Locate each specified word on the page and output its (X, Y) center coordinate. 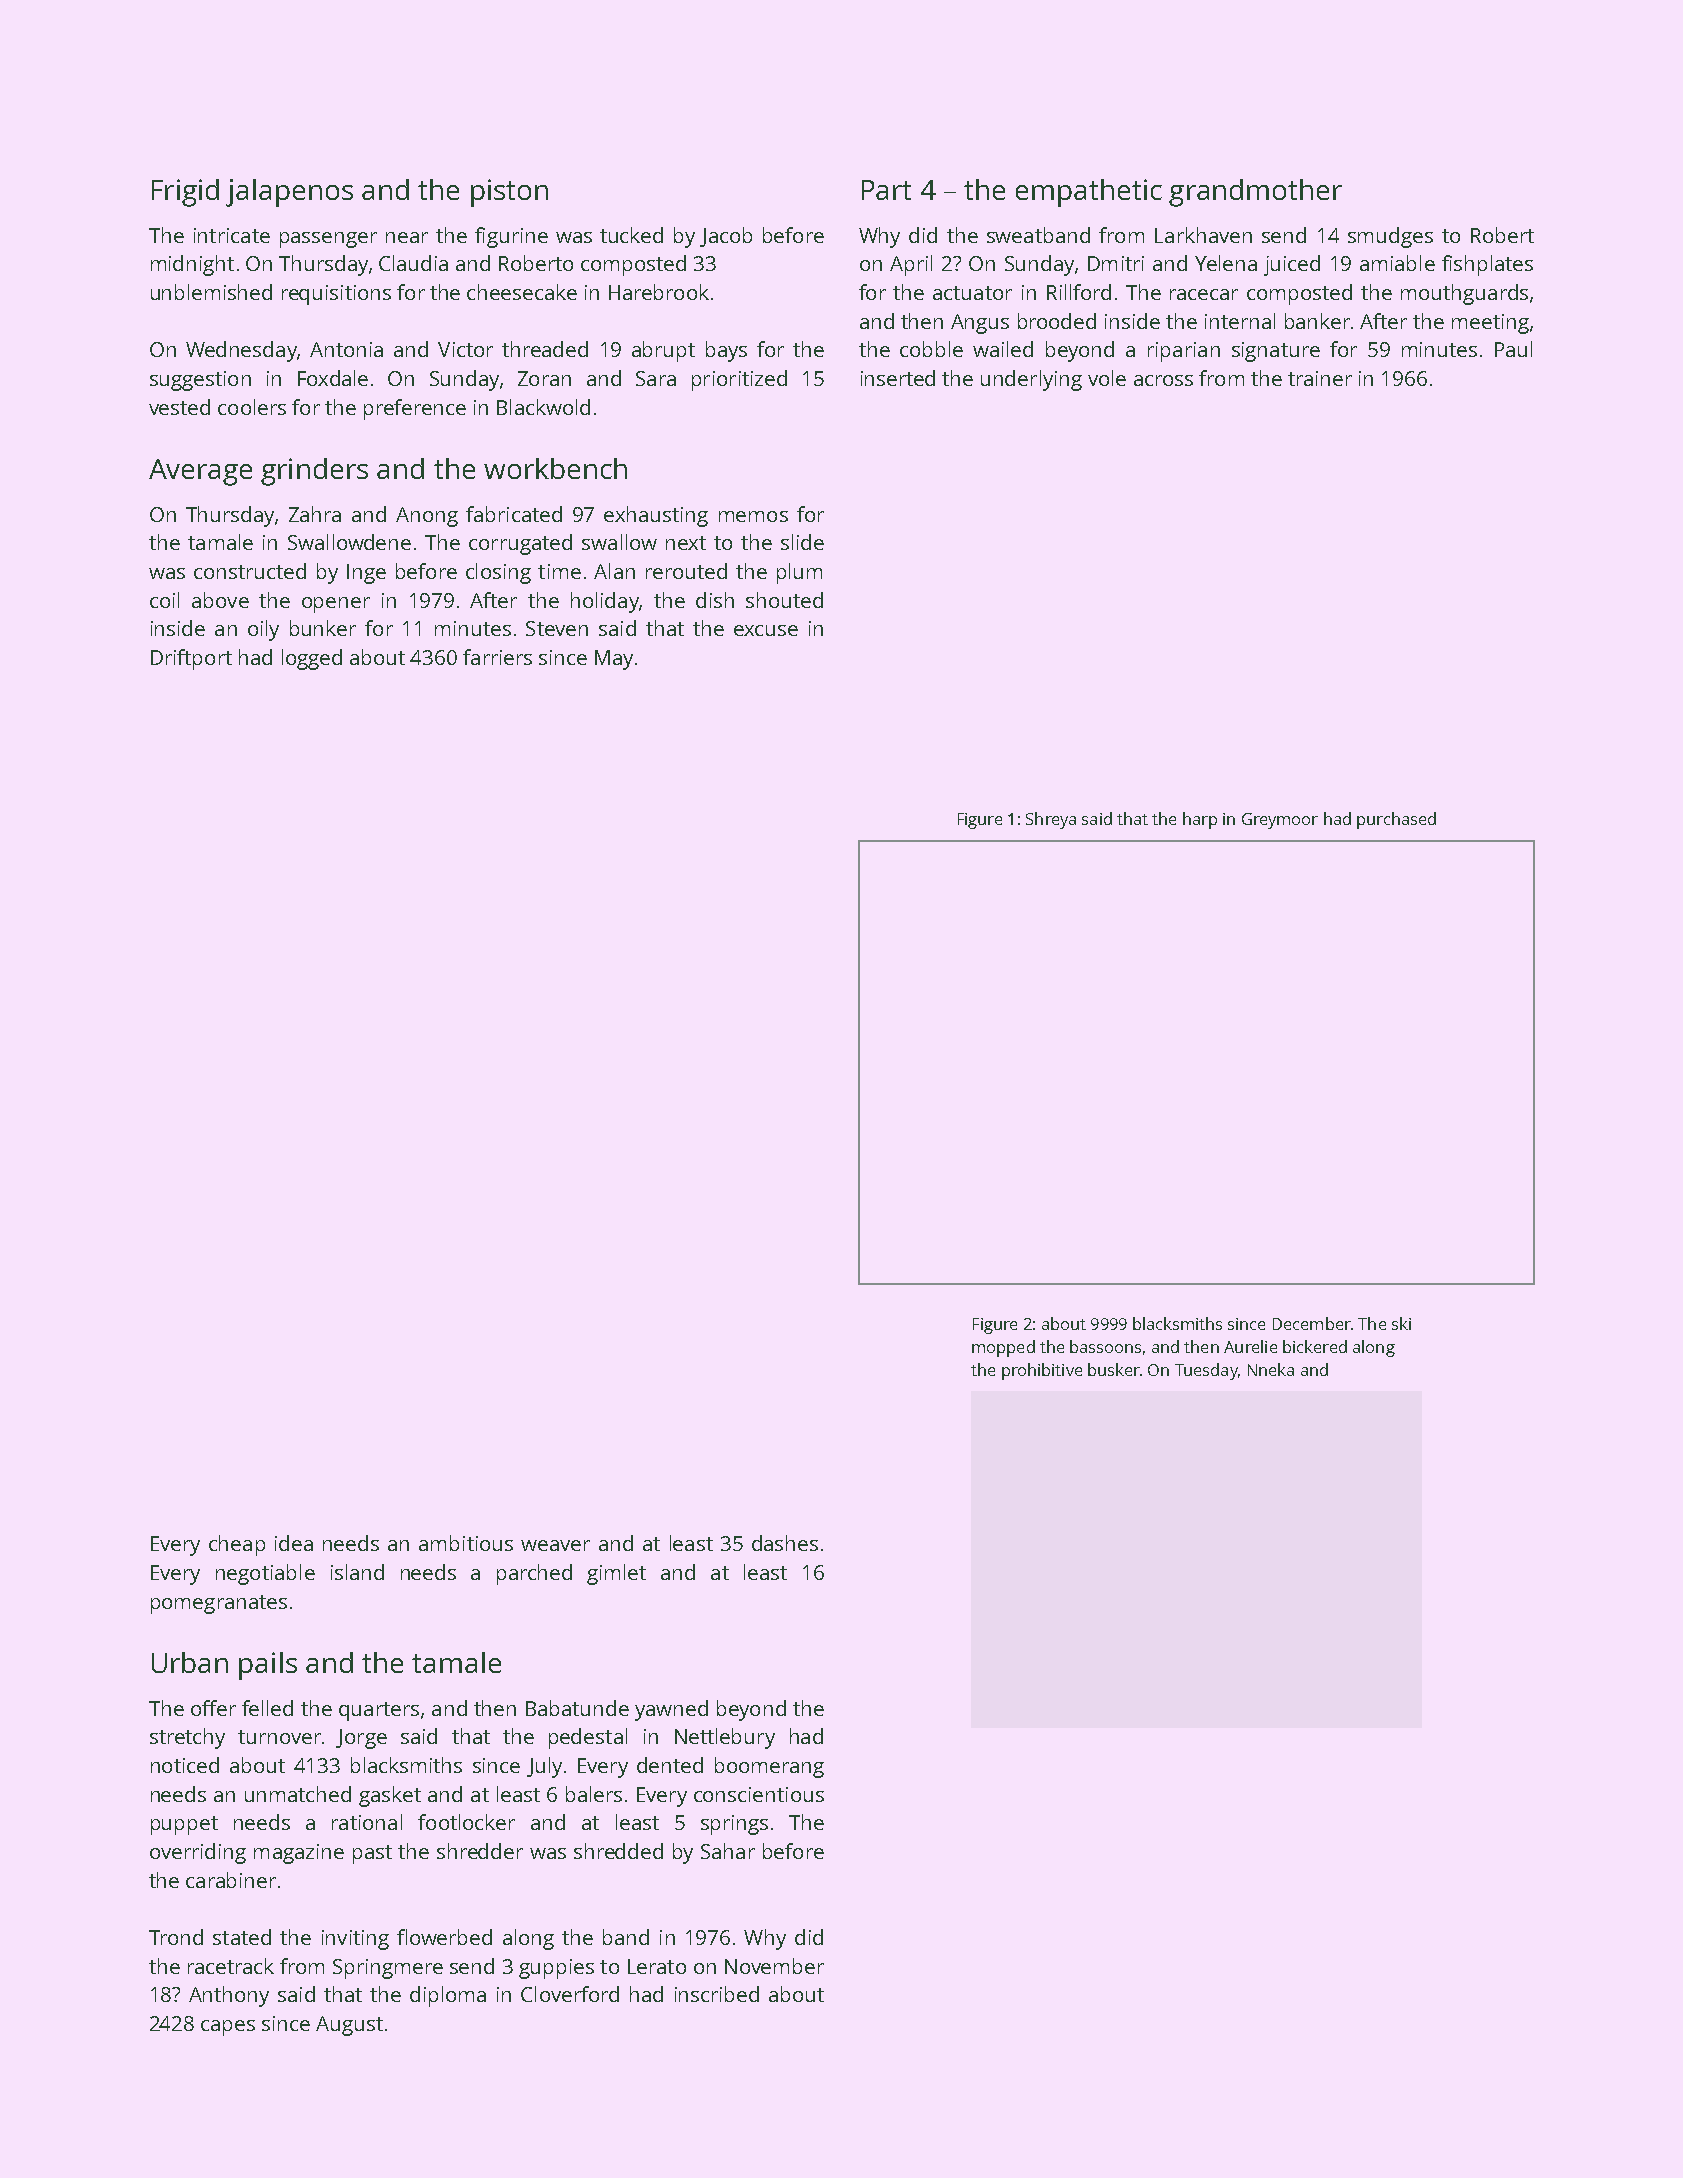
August (349, 2026)
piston (509, 193)
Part (886, 190)
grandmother (1255, 193)
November (774, 1966)
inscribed (717, 1994)
